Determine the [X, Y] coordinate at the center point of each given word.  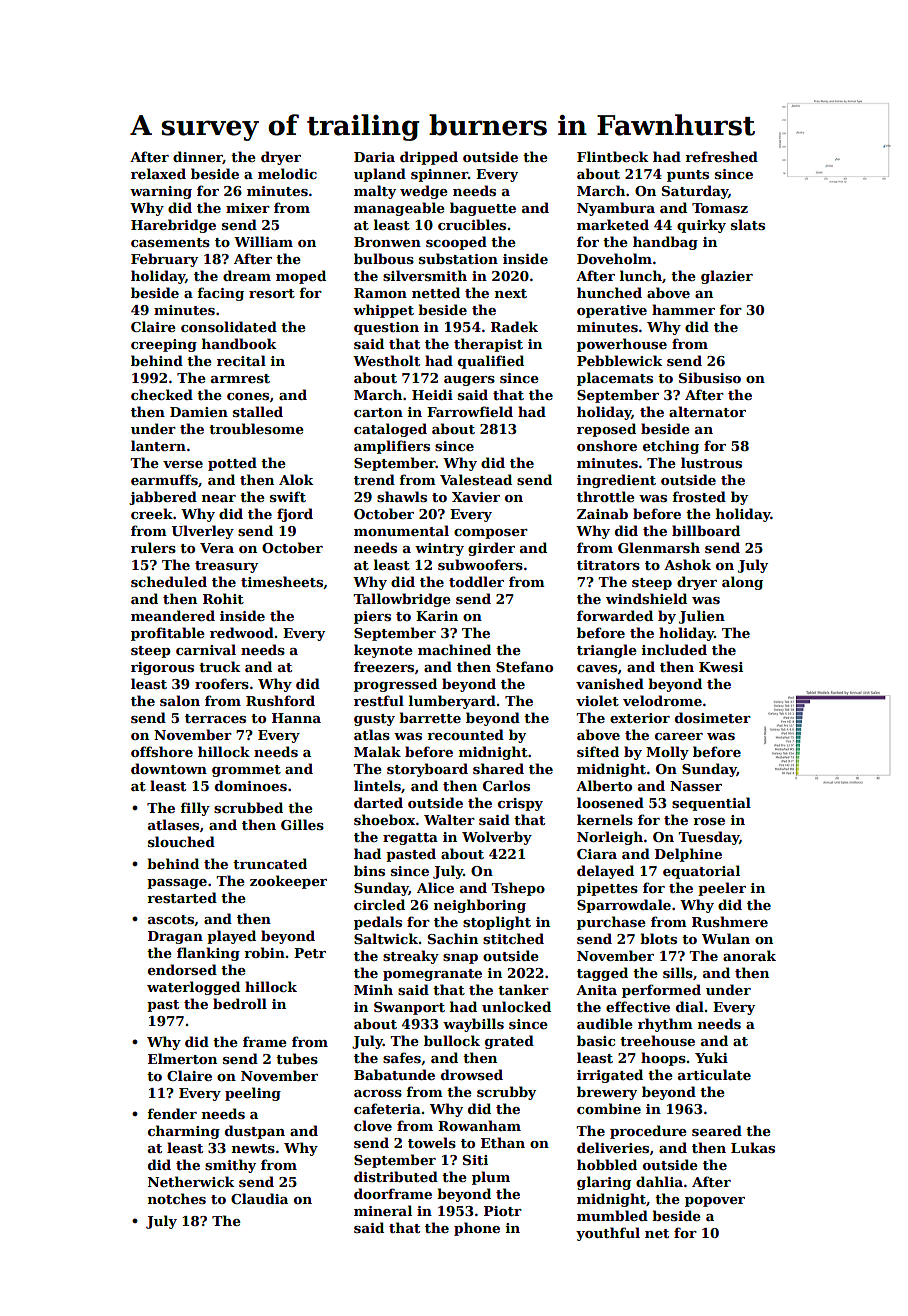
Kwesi [721, 667]
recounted [465, 734]
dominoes [251, 785]
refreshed [721, 156]
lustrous [711, 462]
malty [375, 192]
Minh [373, 989]
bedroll [240, 1003]
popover [715, 1202]
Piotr [503, 1211]
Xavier [476, 497]
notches [177, 1198]
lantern [158, 445]
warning [161, 192]
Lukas [753, 1147]
